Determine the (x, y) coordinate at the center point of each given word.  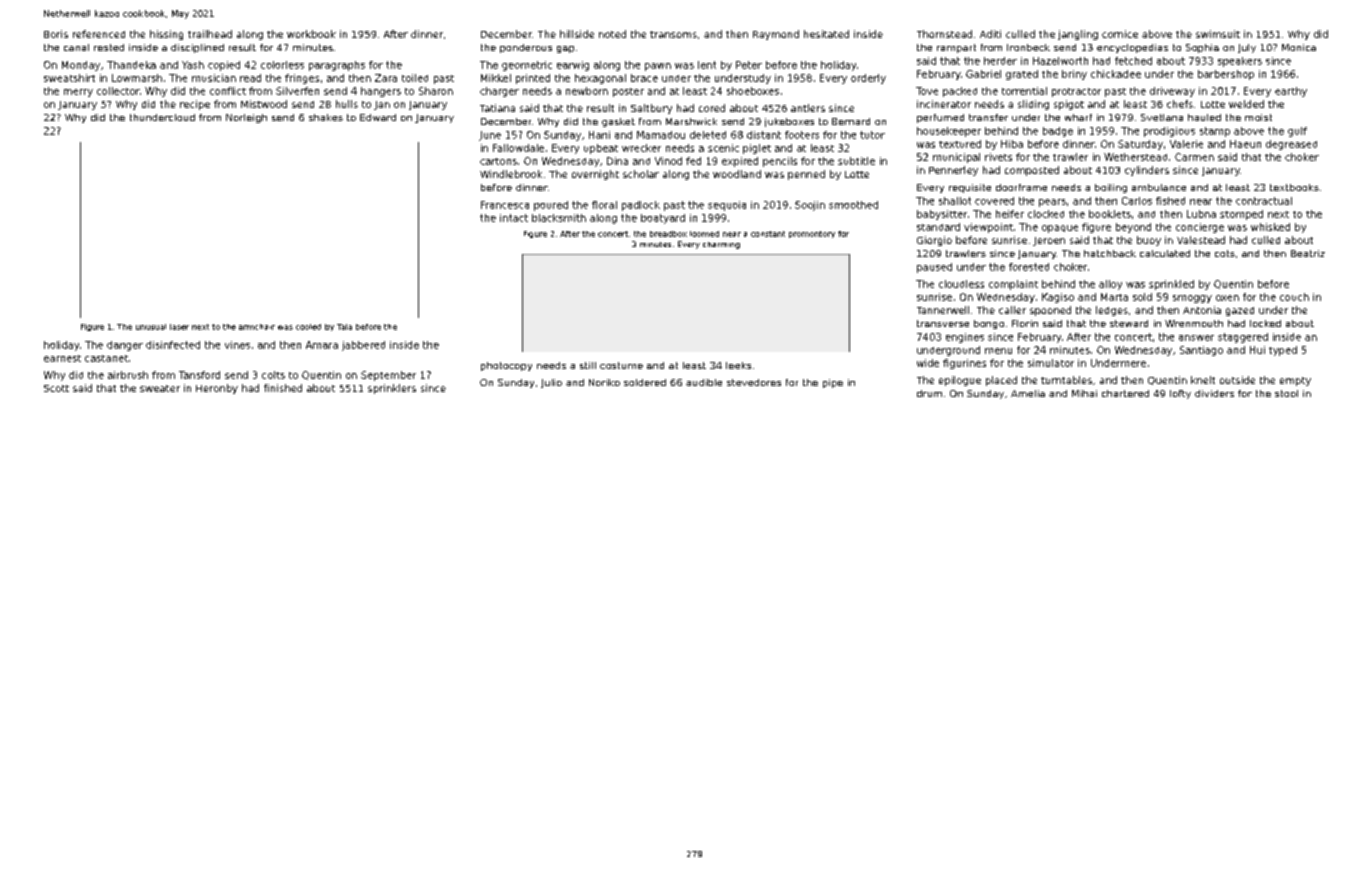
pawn (658, 67)
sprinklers (392, 389)
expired (740, 162)
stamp (1215, 132)
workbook (311, 34)
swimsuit (1218, 34)
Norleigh (246, 118)
